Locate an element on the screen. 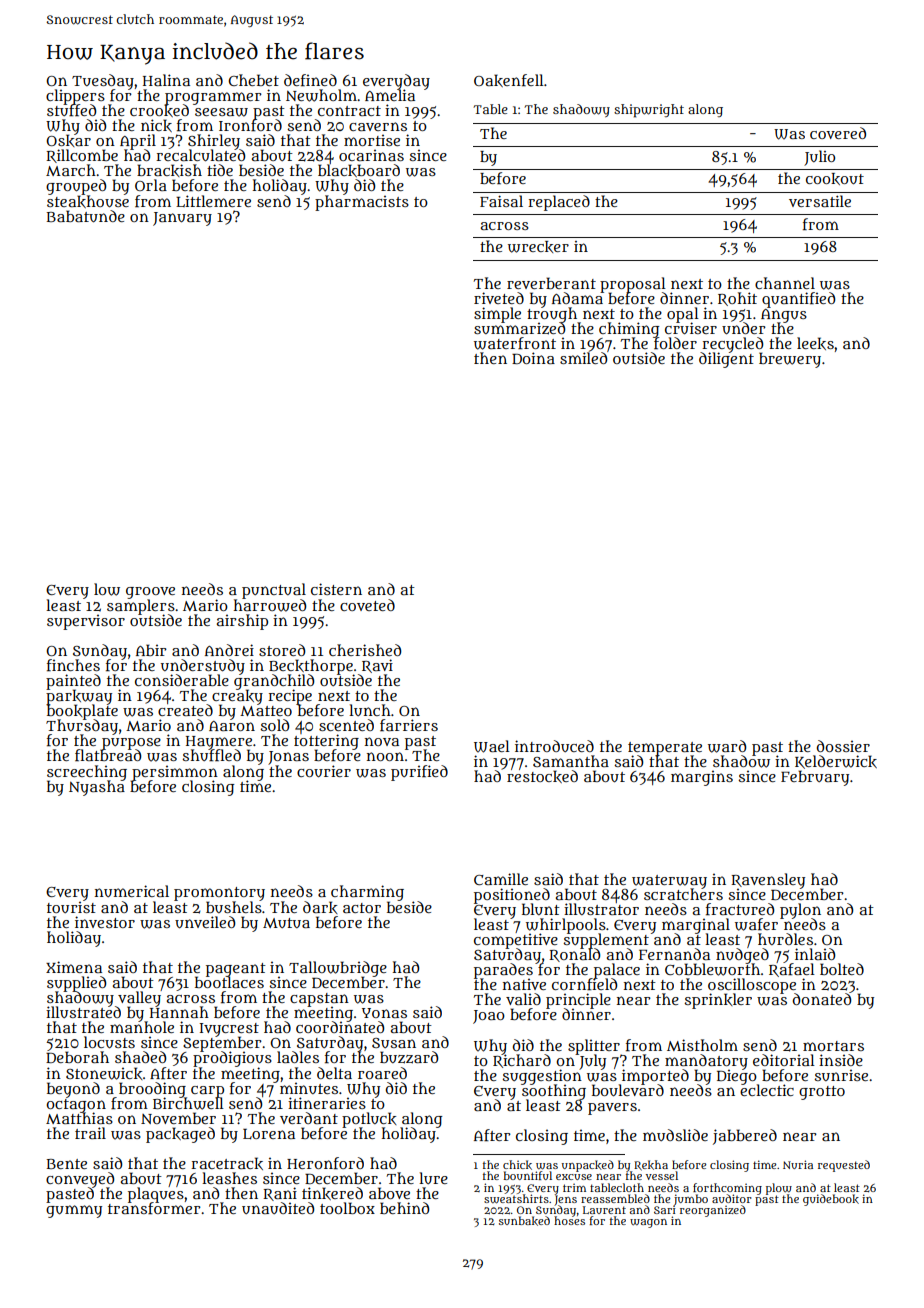 The width and height of the screenshot is (924, 1308). editorial is located at coordinates (784, 1060).
